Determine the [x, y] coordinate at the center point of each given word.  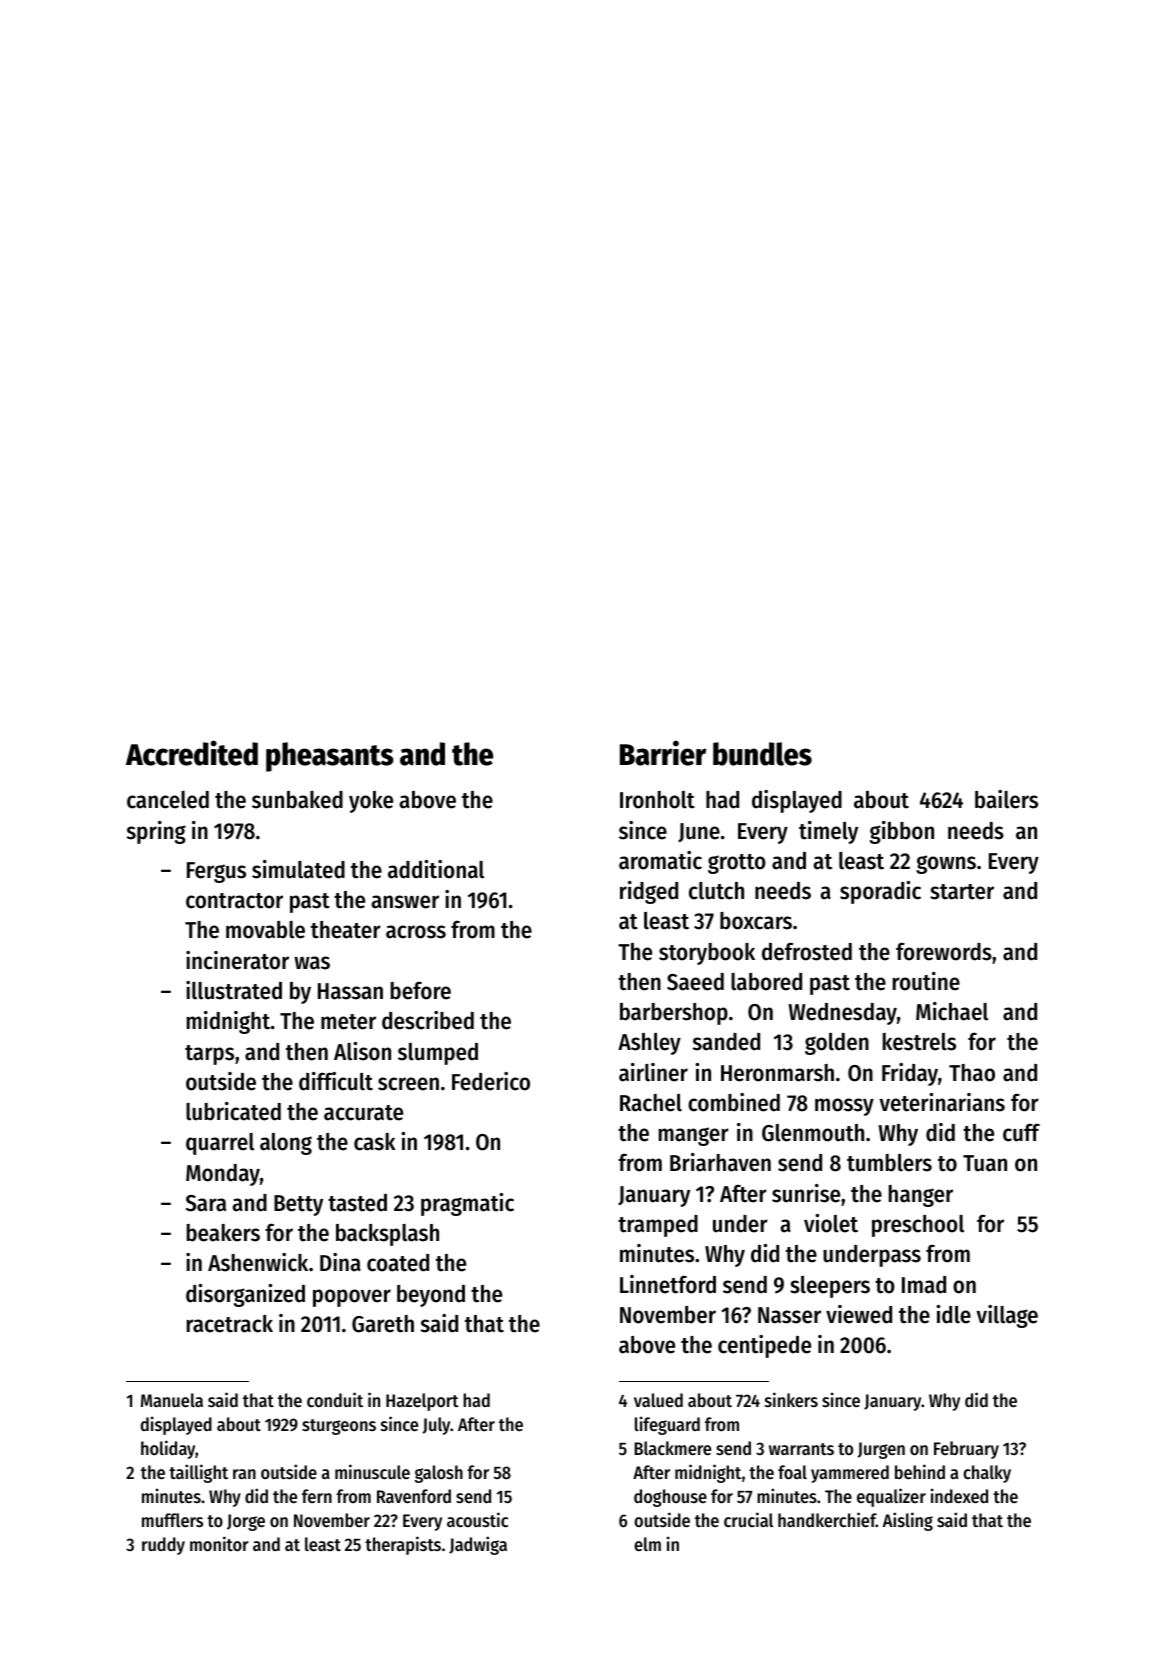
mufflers [172, 1520]
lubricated [233, 1111]
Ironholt [657, 800]
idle [953, 1314]
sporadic [880, 892]
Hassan [350, 991]
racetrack [230, 1324]
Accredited [192, 753]
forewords [944, 951]
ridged [649, 892]
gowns [946, 864]
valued [658, 1400]
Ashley [649, 1044]
